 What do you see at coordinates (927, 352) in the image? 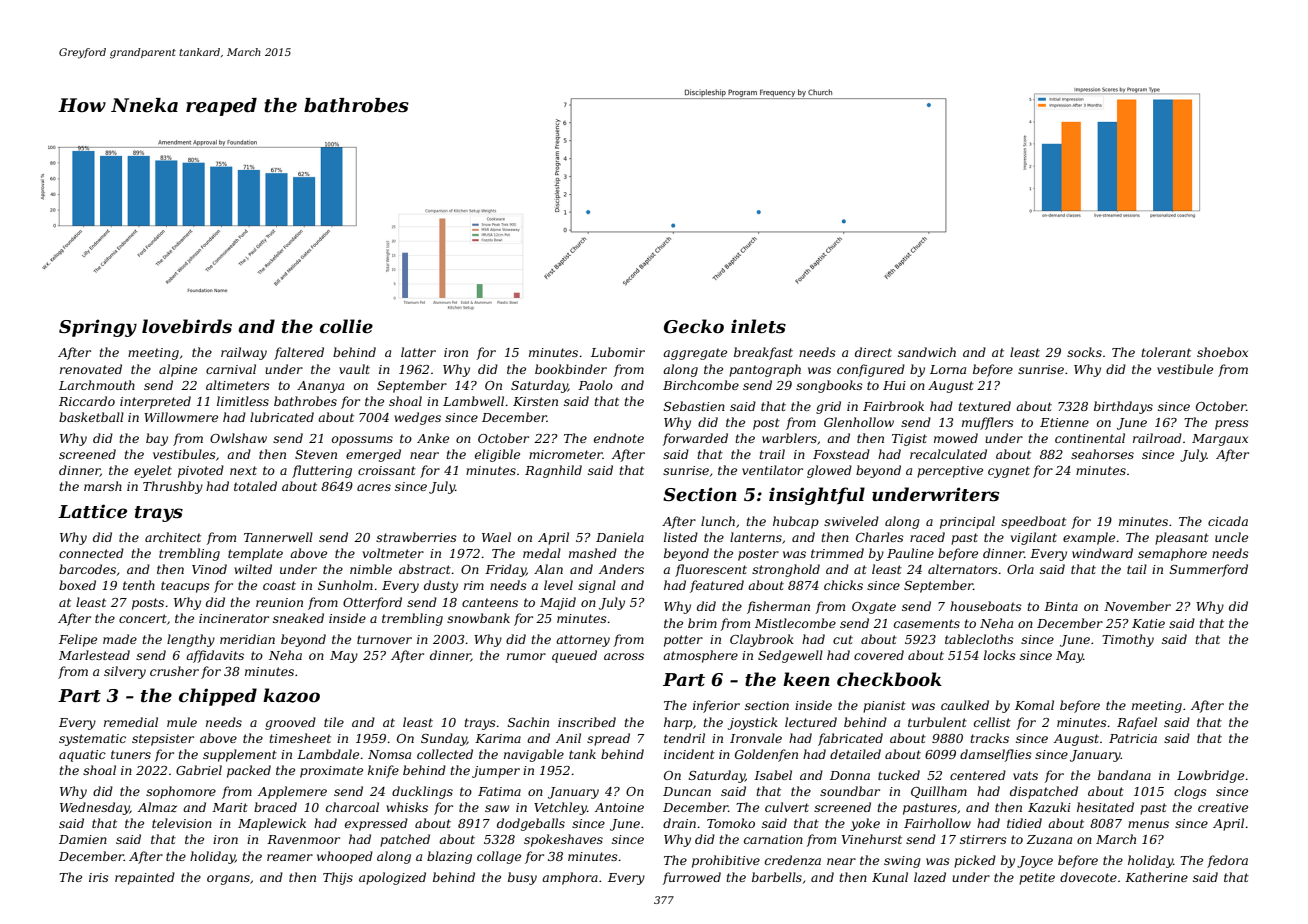
I see `sandwich` at bounding box center [927, 352].
